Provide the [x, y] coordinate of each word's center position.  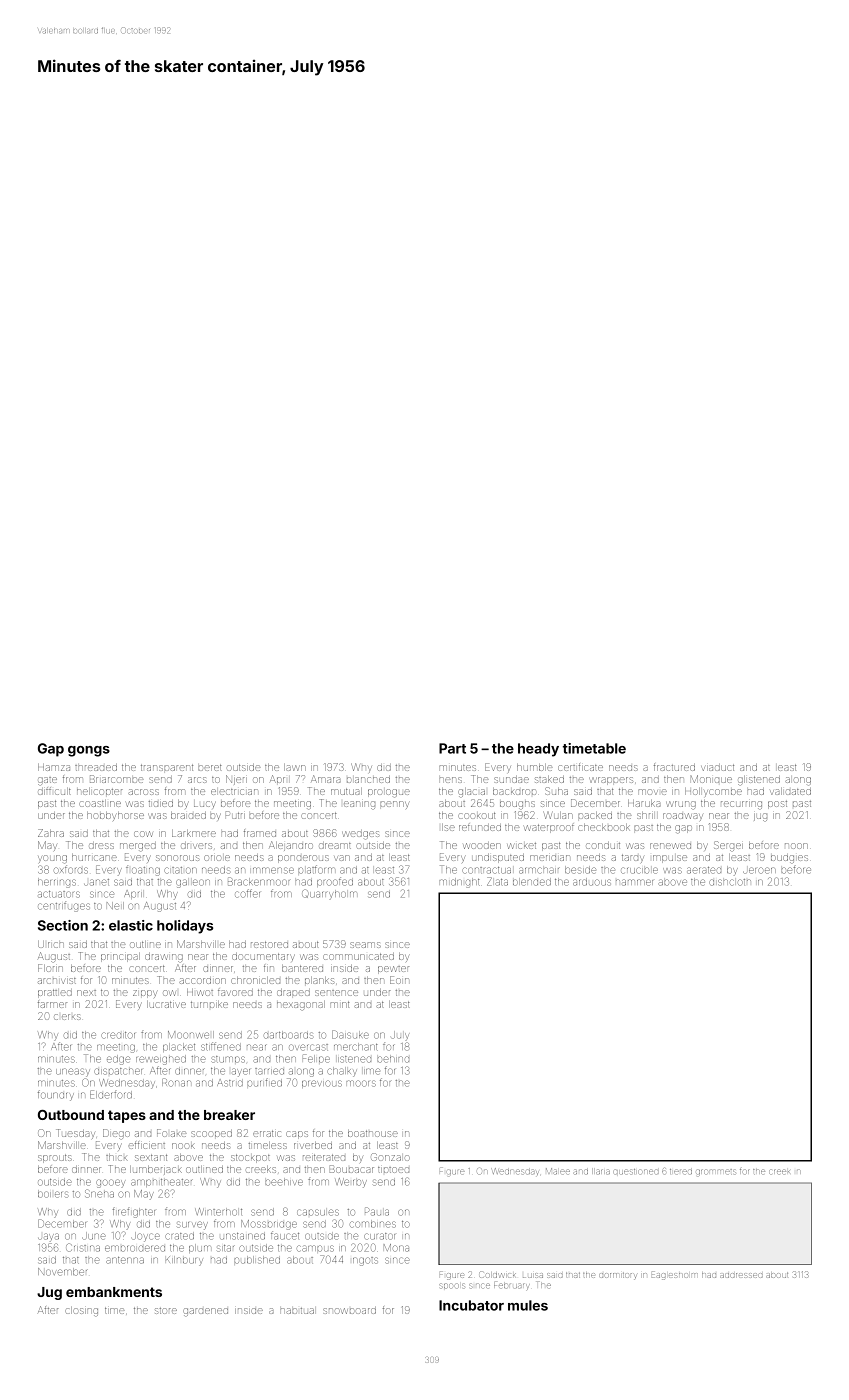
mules [528, 1305]
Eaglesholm [675, 1275]
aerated [704, 870]
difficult [54, 791]
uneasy [73, 1072]
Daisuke [350, 1034]
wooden [482, 846]
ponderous [303, 859]
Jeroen [759, 870]
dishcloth [730, 882]
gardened [205, 1312]
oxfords [71, 869]
